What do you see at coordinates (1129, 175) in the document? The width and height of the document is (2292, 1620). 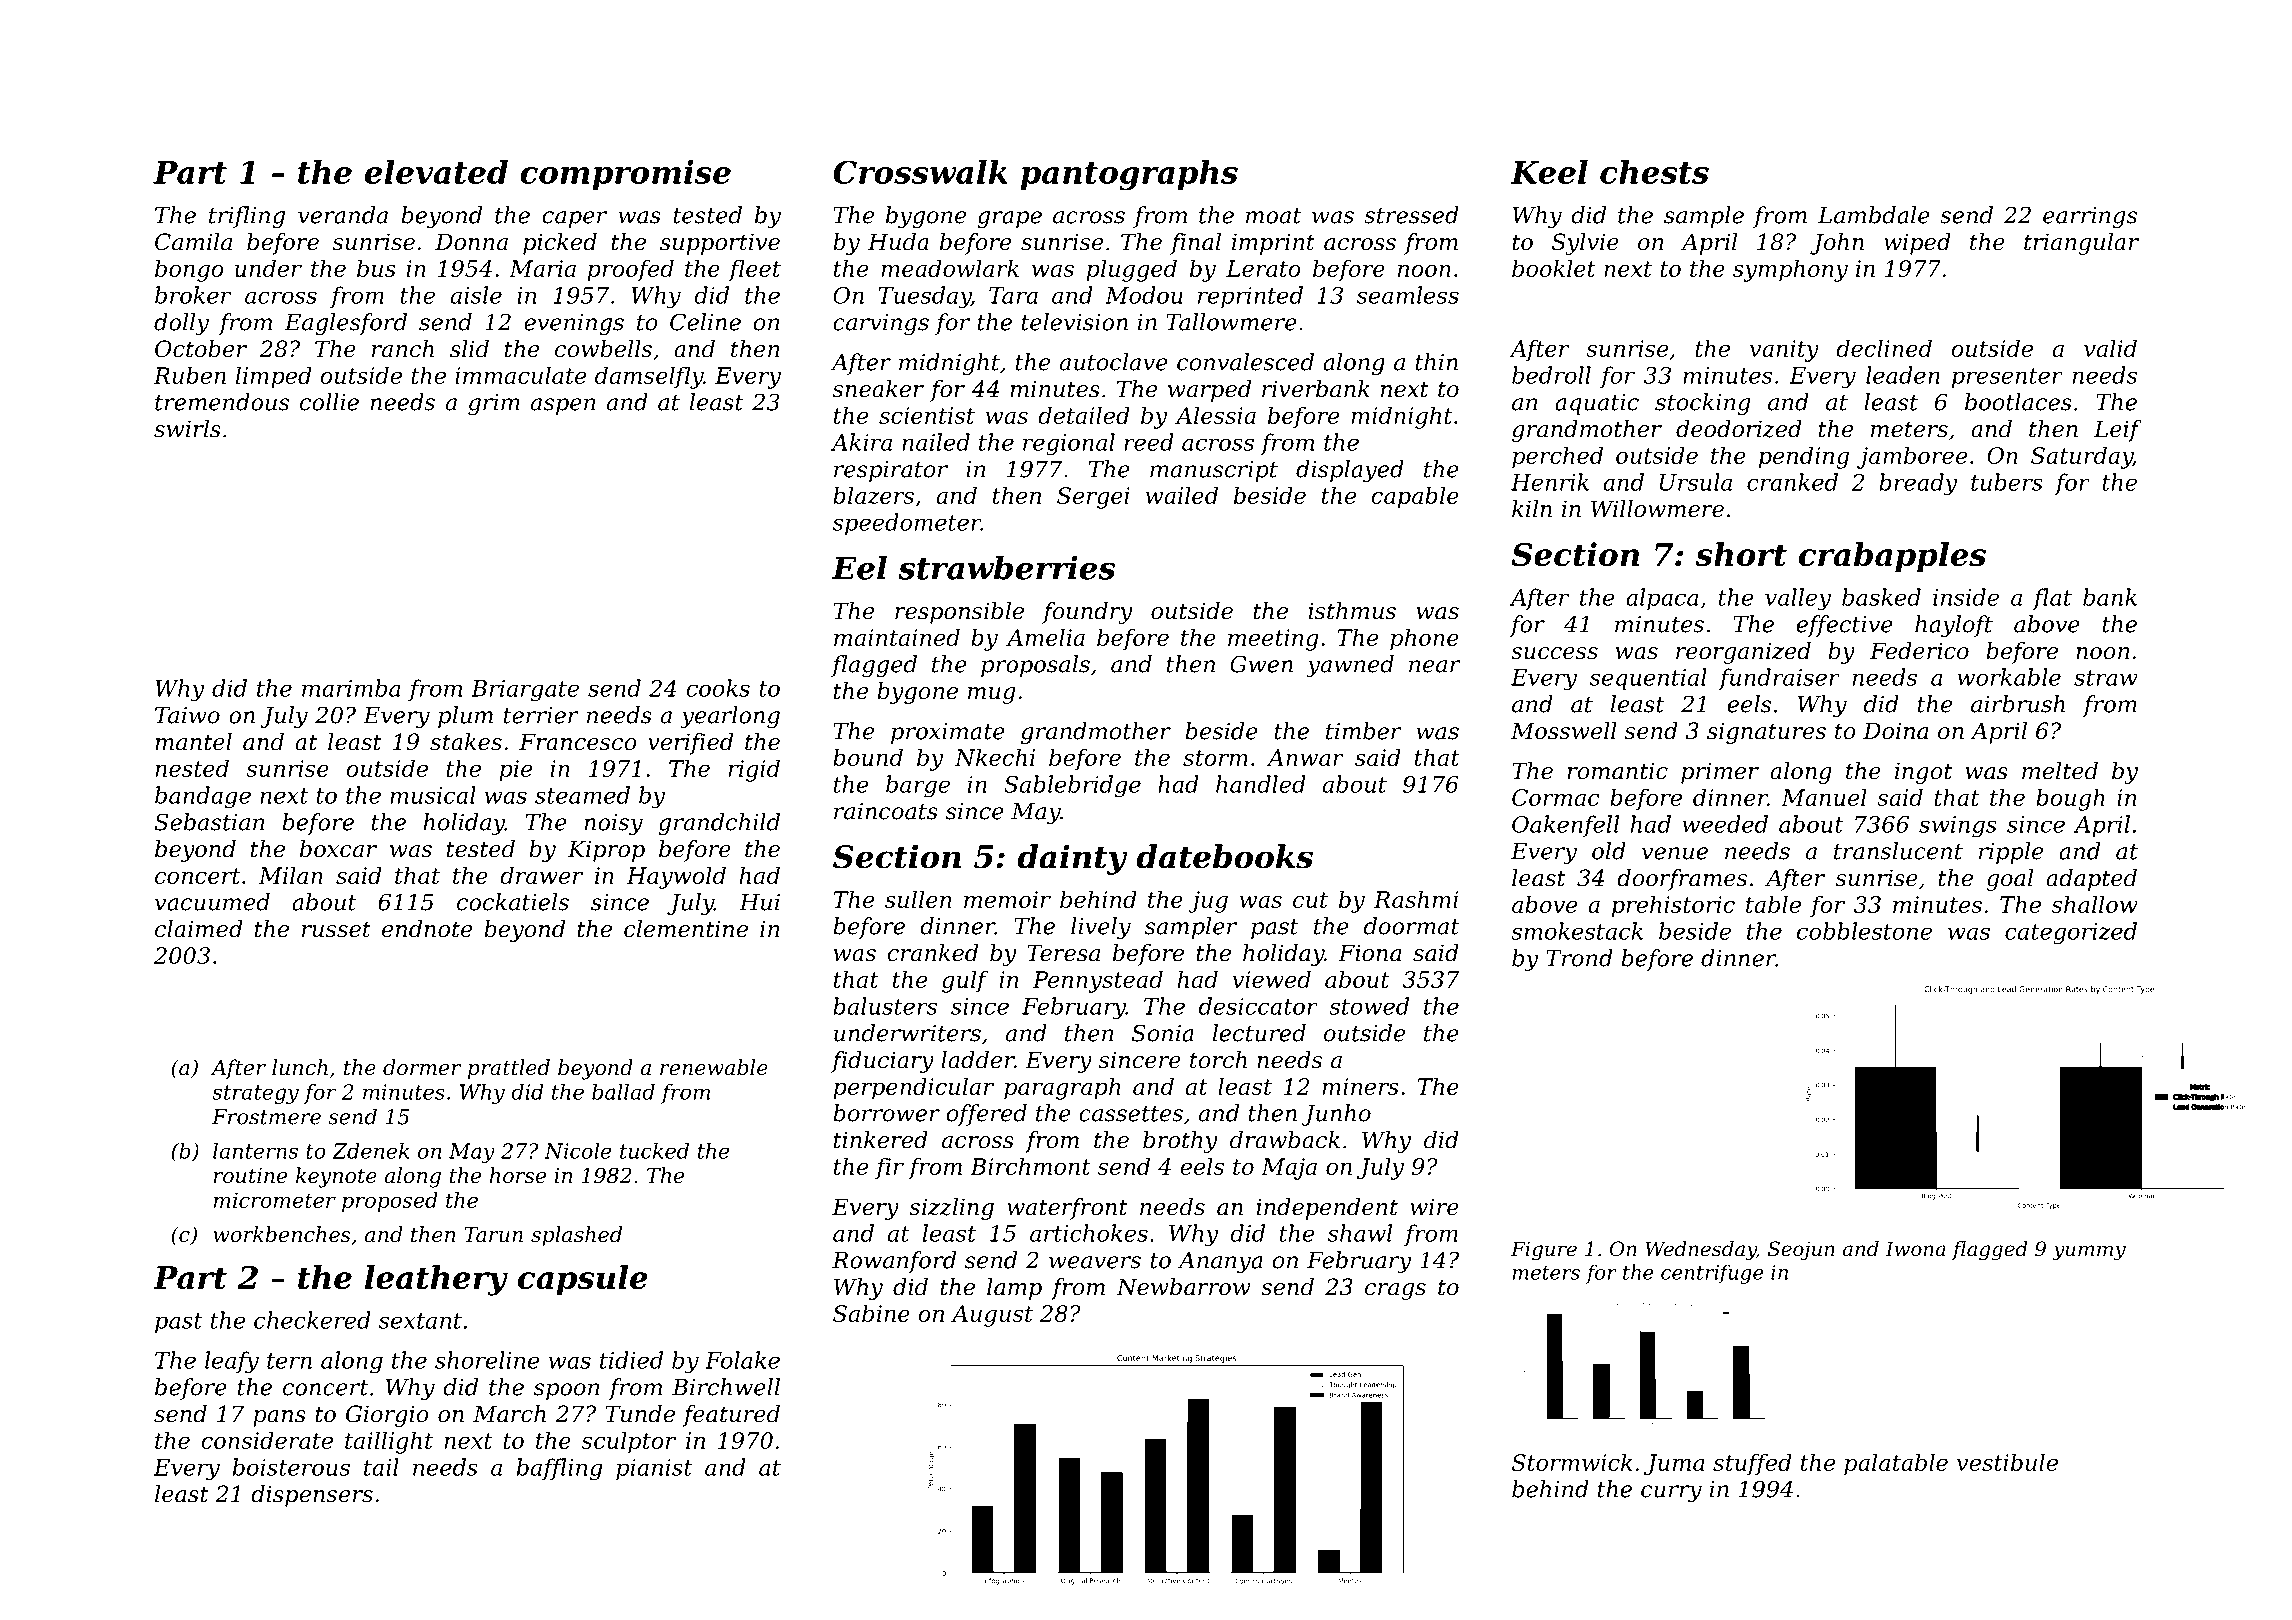 I see `pantographs` at bounding box center [1129, 175].
